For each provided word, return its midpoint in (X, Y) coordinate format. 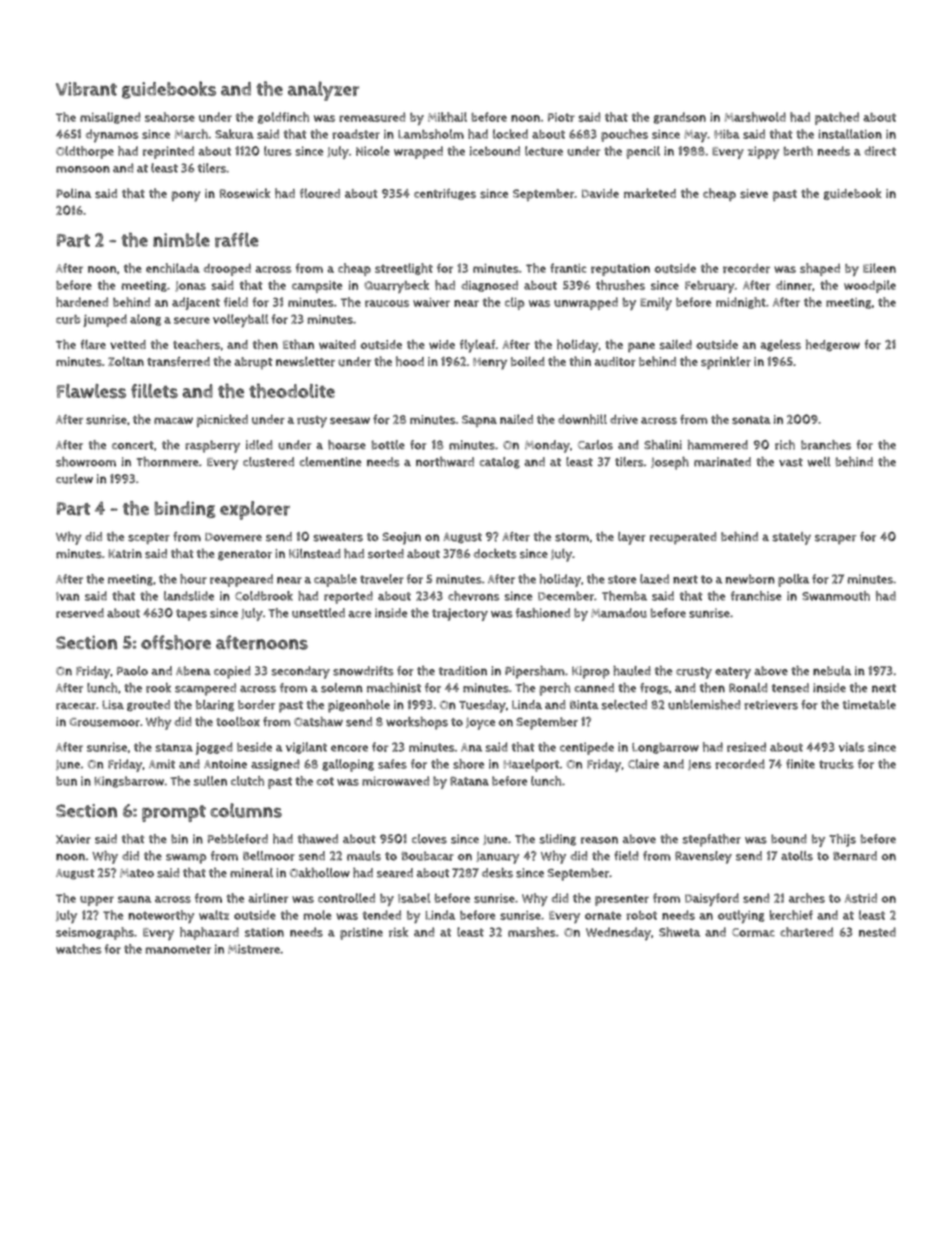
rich (785, 445)
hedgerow (833, 345)
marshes (531, 932)
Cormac (753, 932)
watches (79, 949)
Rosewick (244, 193)
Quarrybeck (396, 286)
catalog (499, 463)
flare (93, 345)
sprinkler (726, 362)
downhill (582, 419)
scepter (149, 538)
